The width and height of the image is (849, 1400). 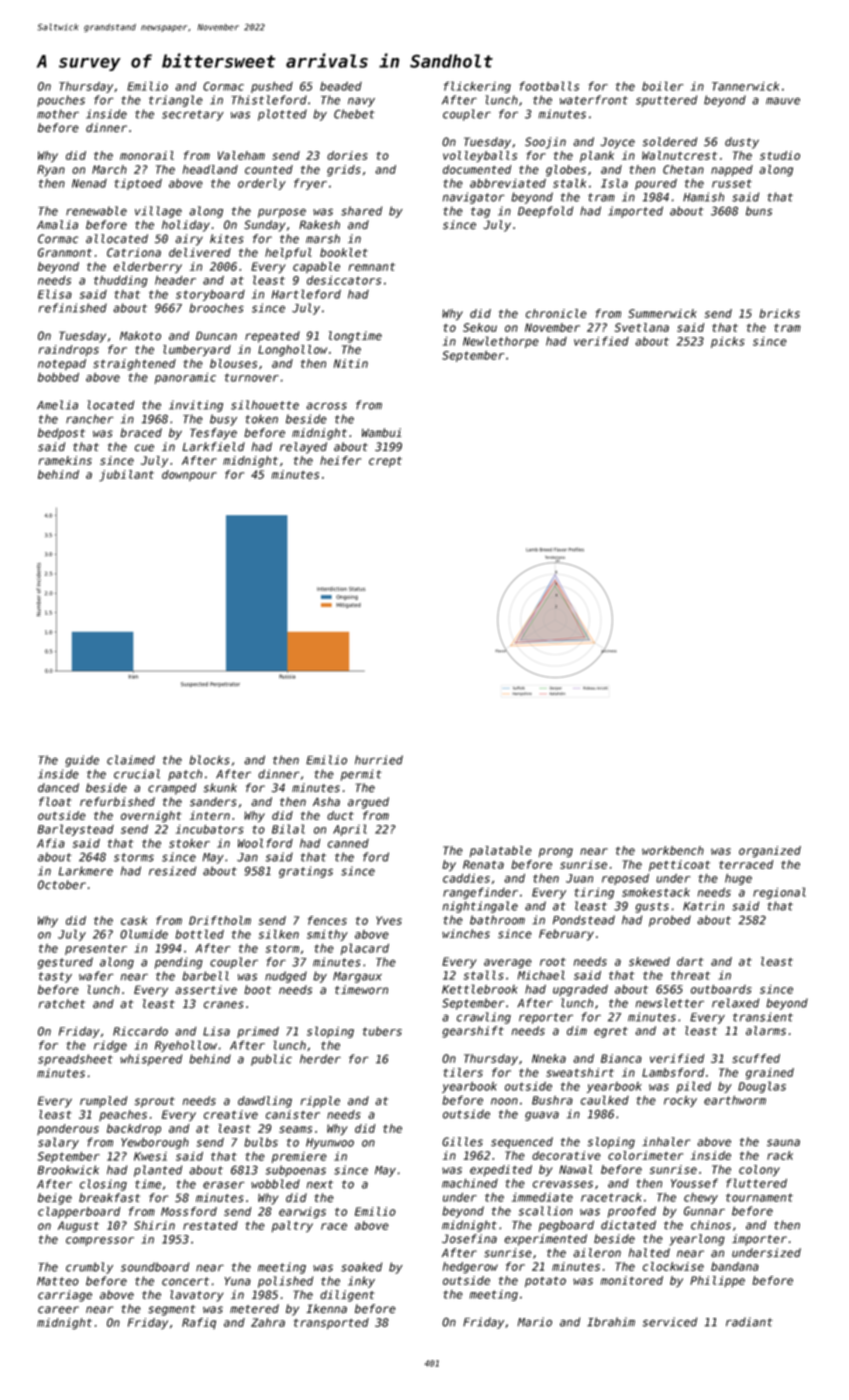 I want to click on mauve, so click(x=783, y=101).
